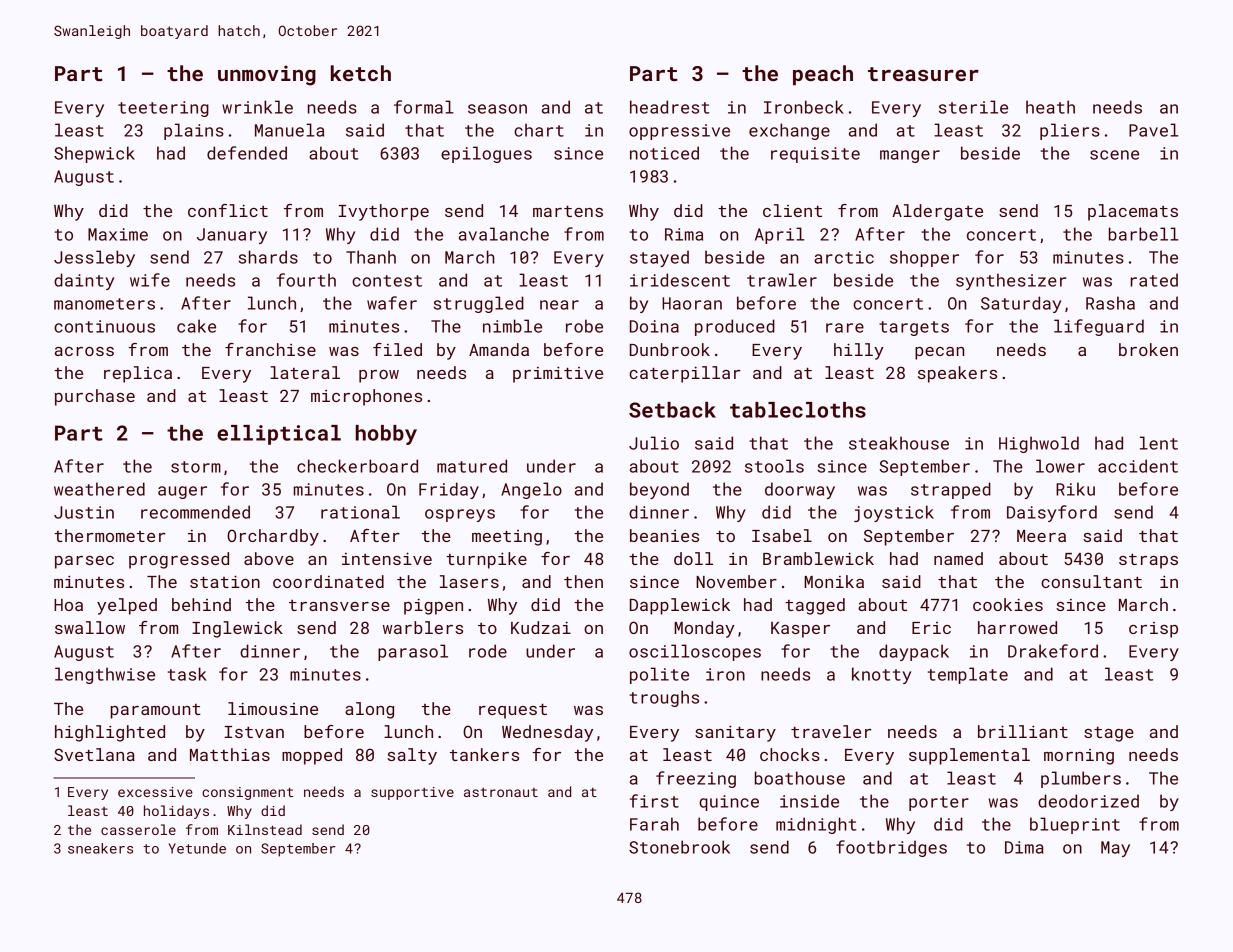 The height and width of the document is (952, 1233). What do you see at coordinates (94, 154) in the document?
I see `Shepwick` at bounding box center [94, 154].
